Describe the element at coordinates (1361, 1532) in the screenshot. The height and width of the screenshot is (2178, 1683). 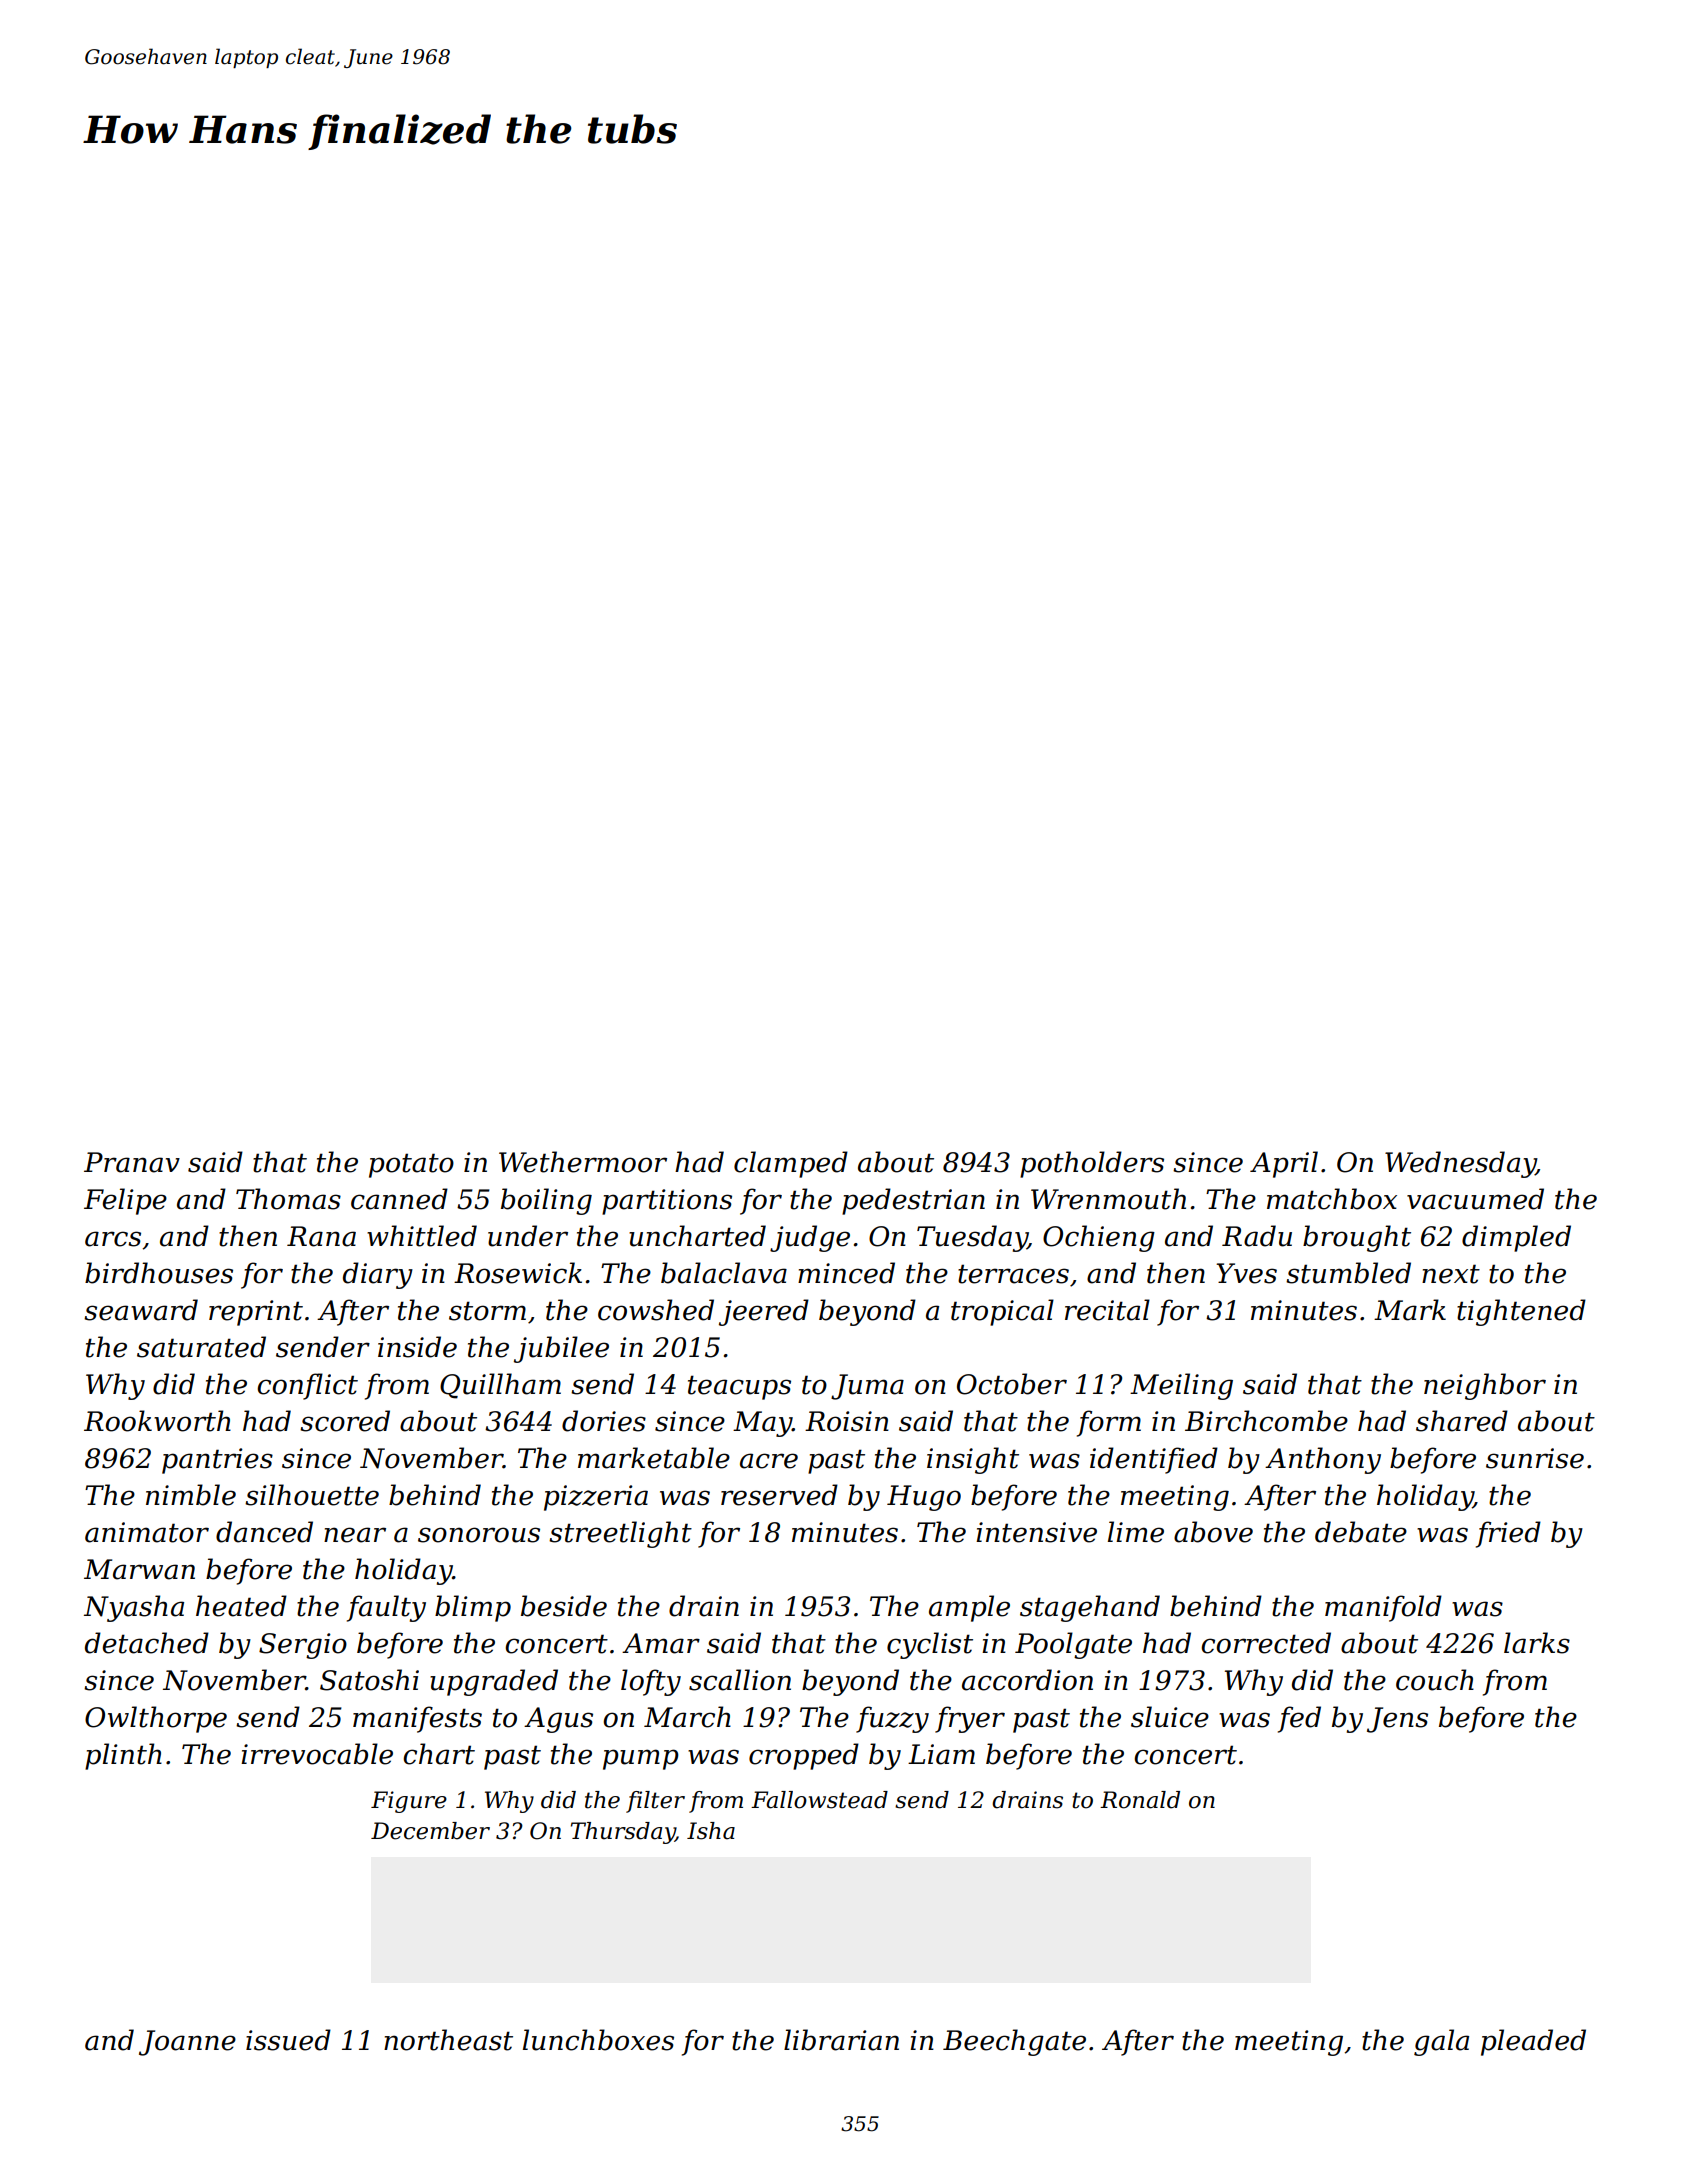
I see `debate` at that location.
